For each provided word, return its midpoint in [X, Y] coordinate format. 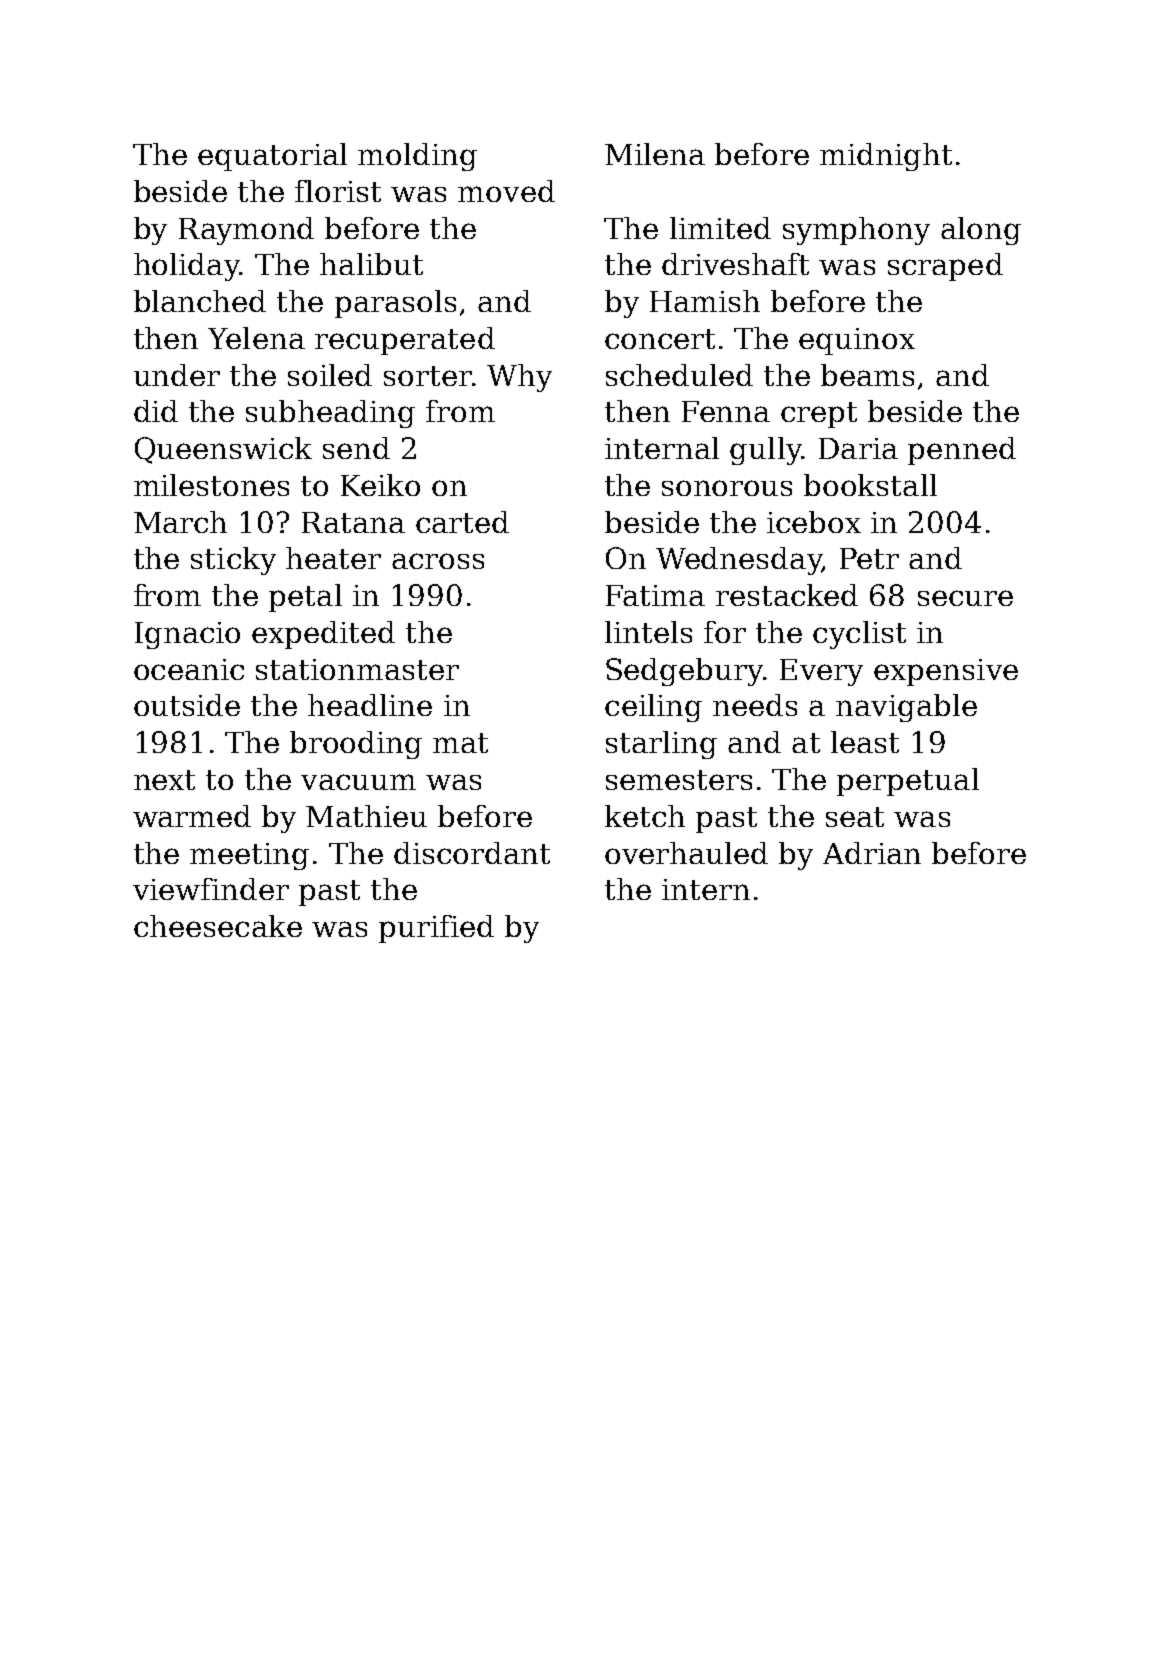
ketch [645, 816]
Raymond [246, 231]
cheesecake [218, 926]
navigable [906, 708]
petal [305, 598]
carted [462, 522]
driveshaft [735, 264]
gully [766, 451]
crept [819, 415]
